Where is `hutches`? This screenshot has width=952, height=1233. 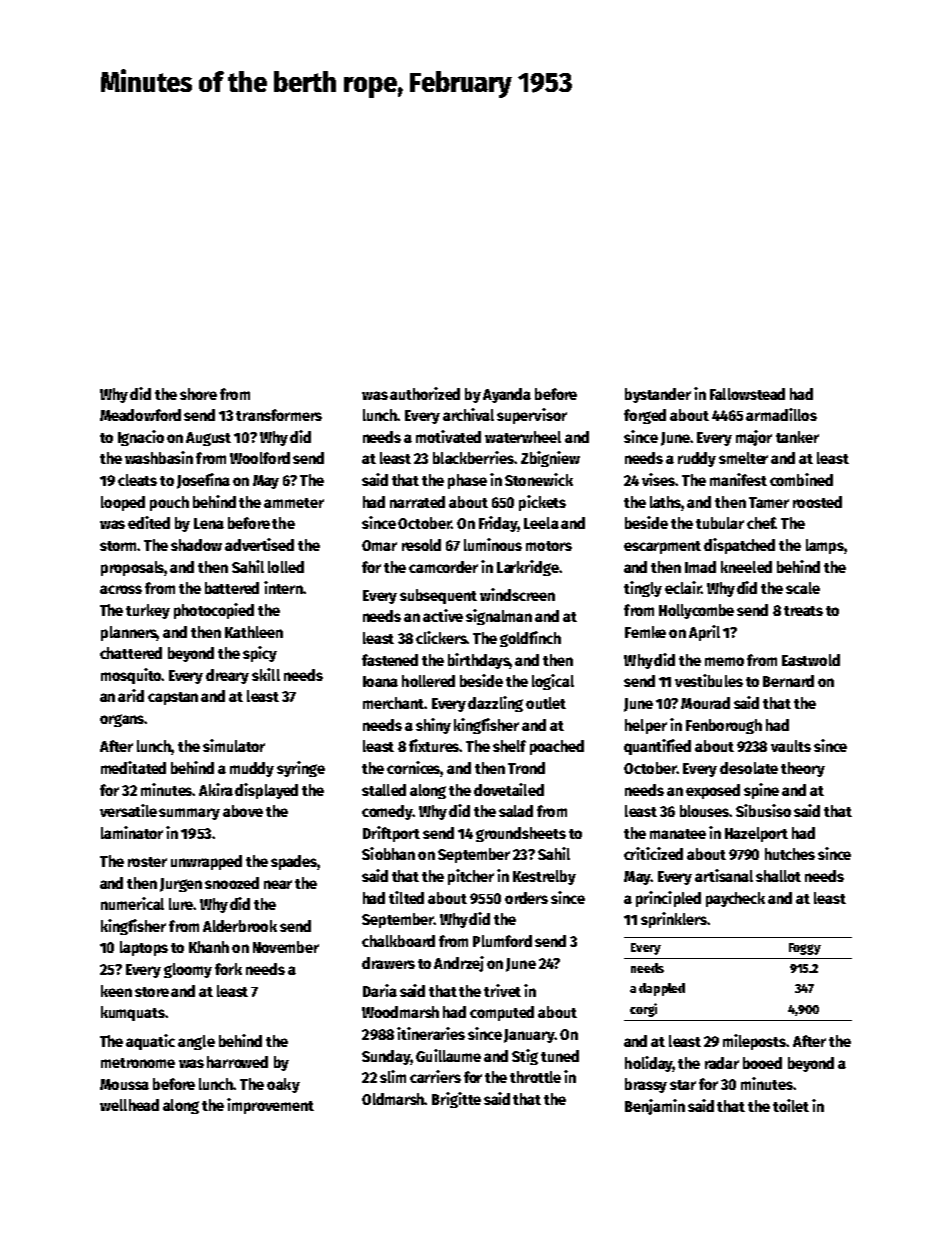
hutches is located at coordinates (790, 854).
